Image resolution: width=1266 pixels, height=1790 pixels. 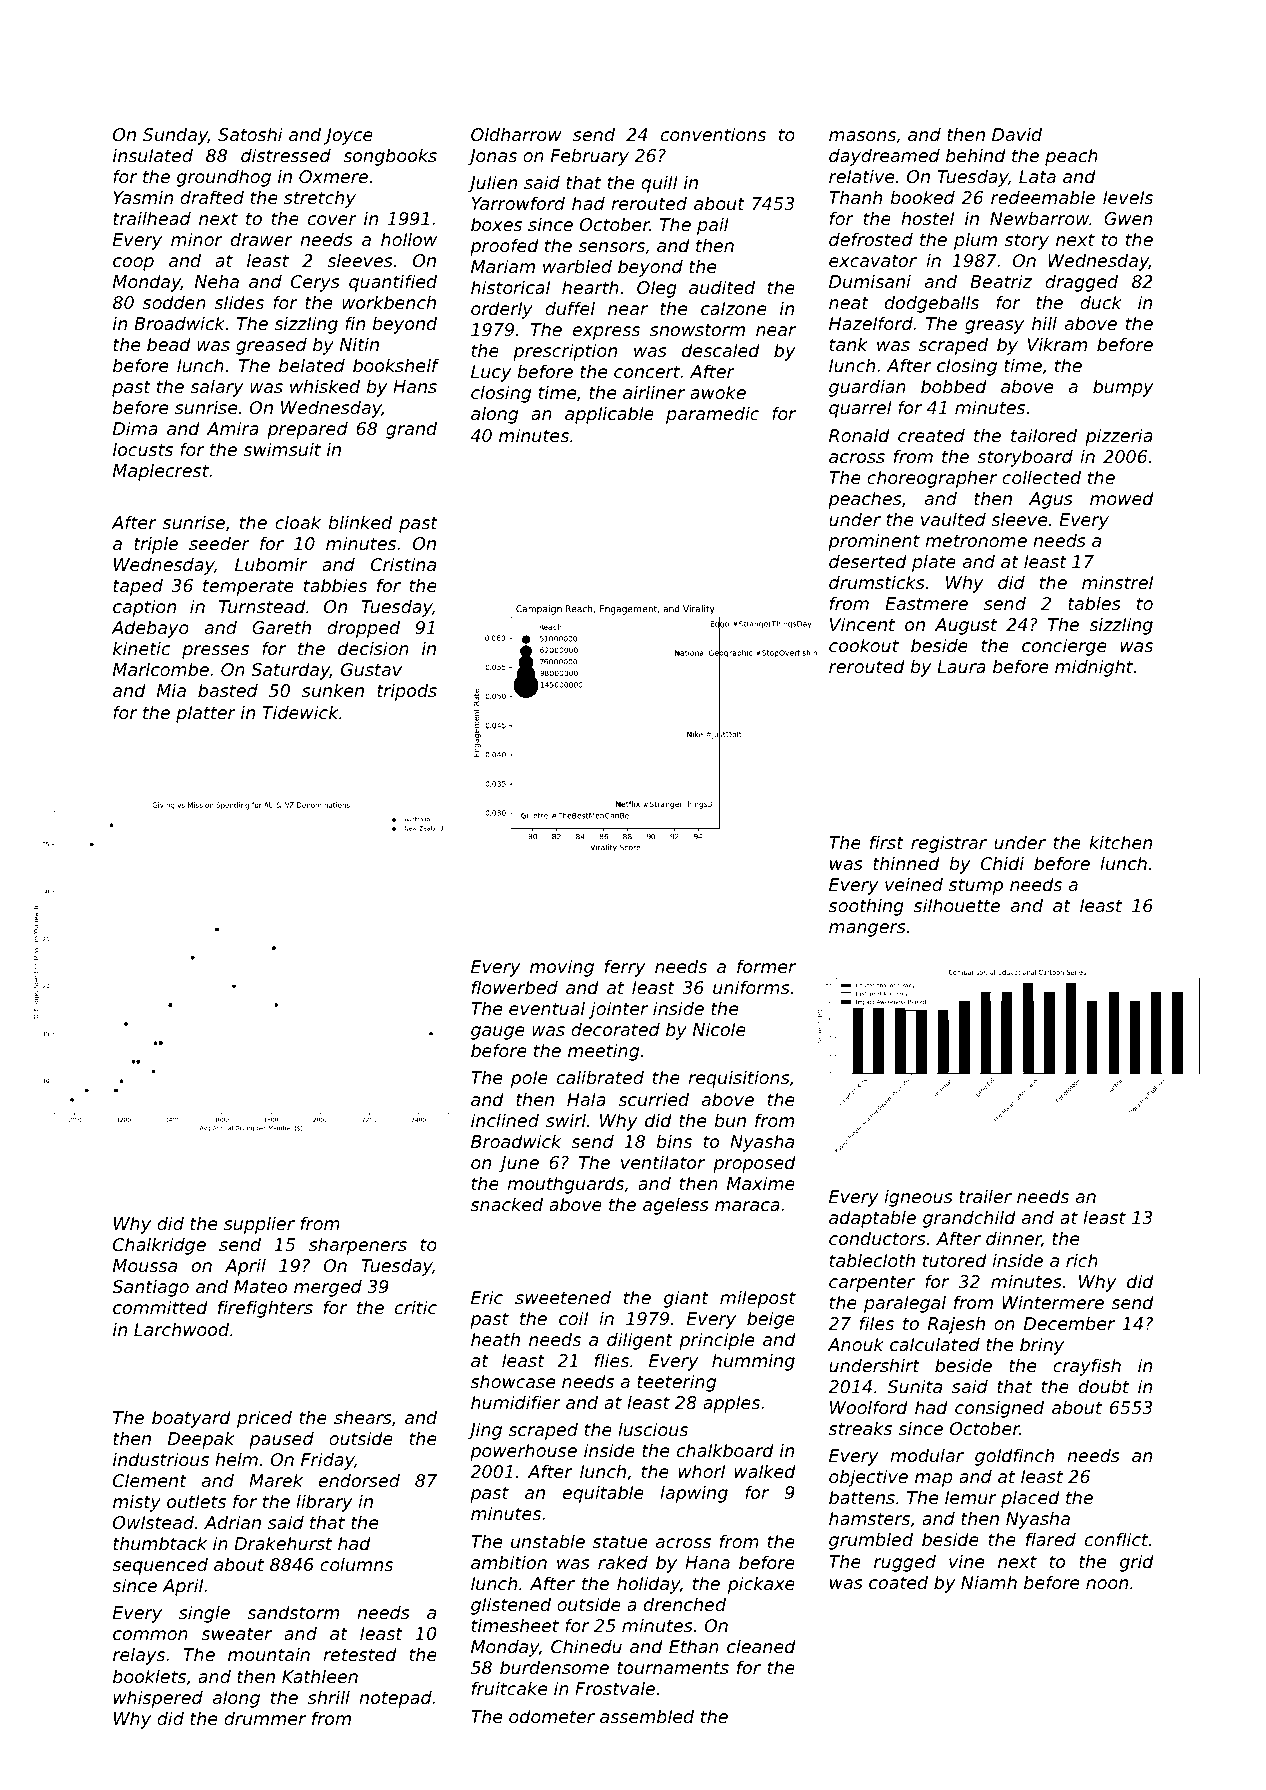 I want to click on awoke, so click(x=718, y=392).
